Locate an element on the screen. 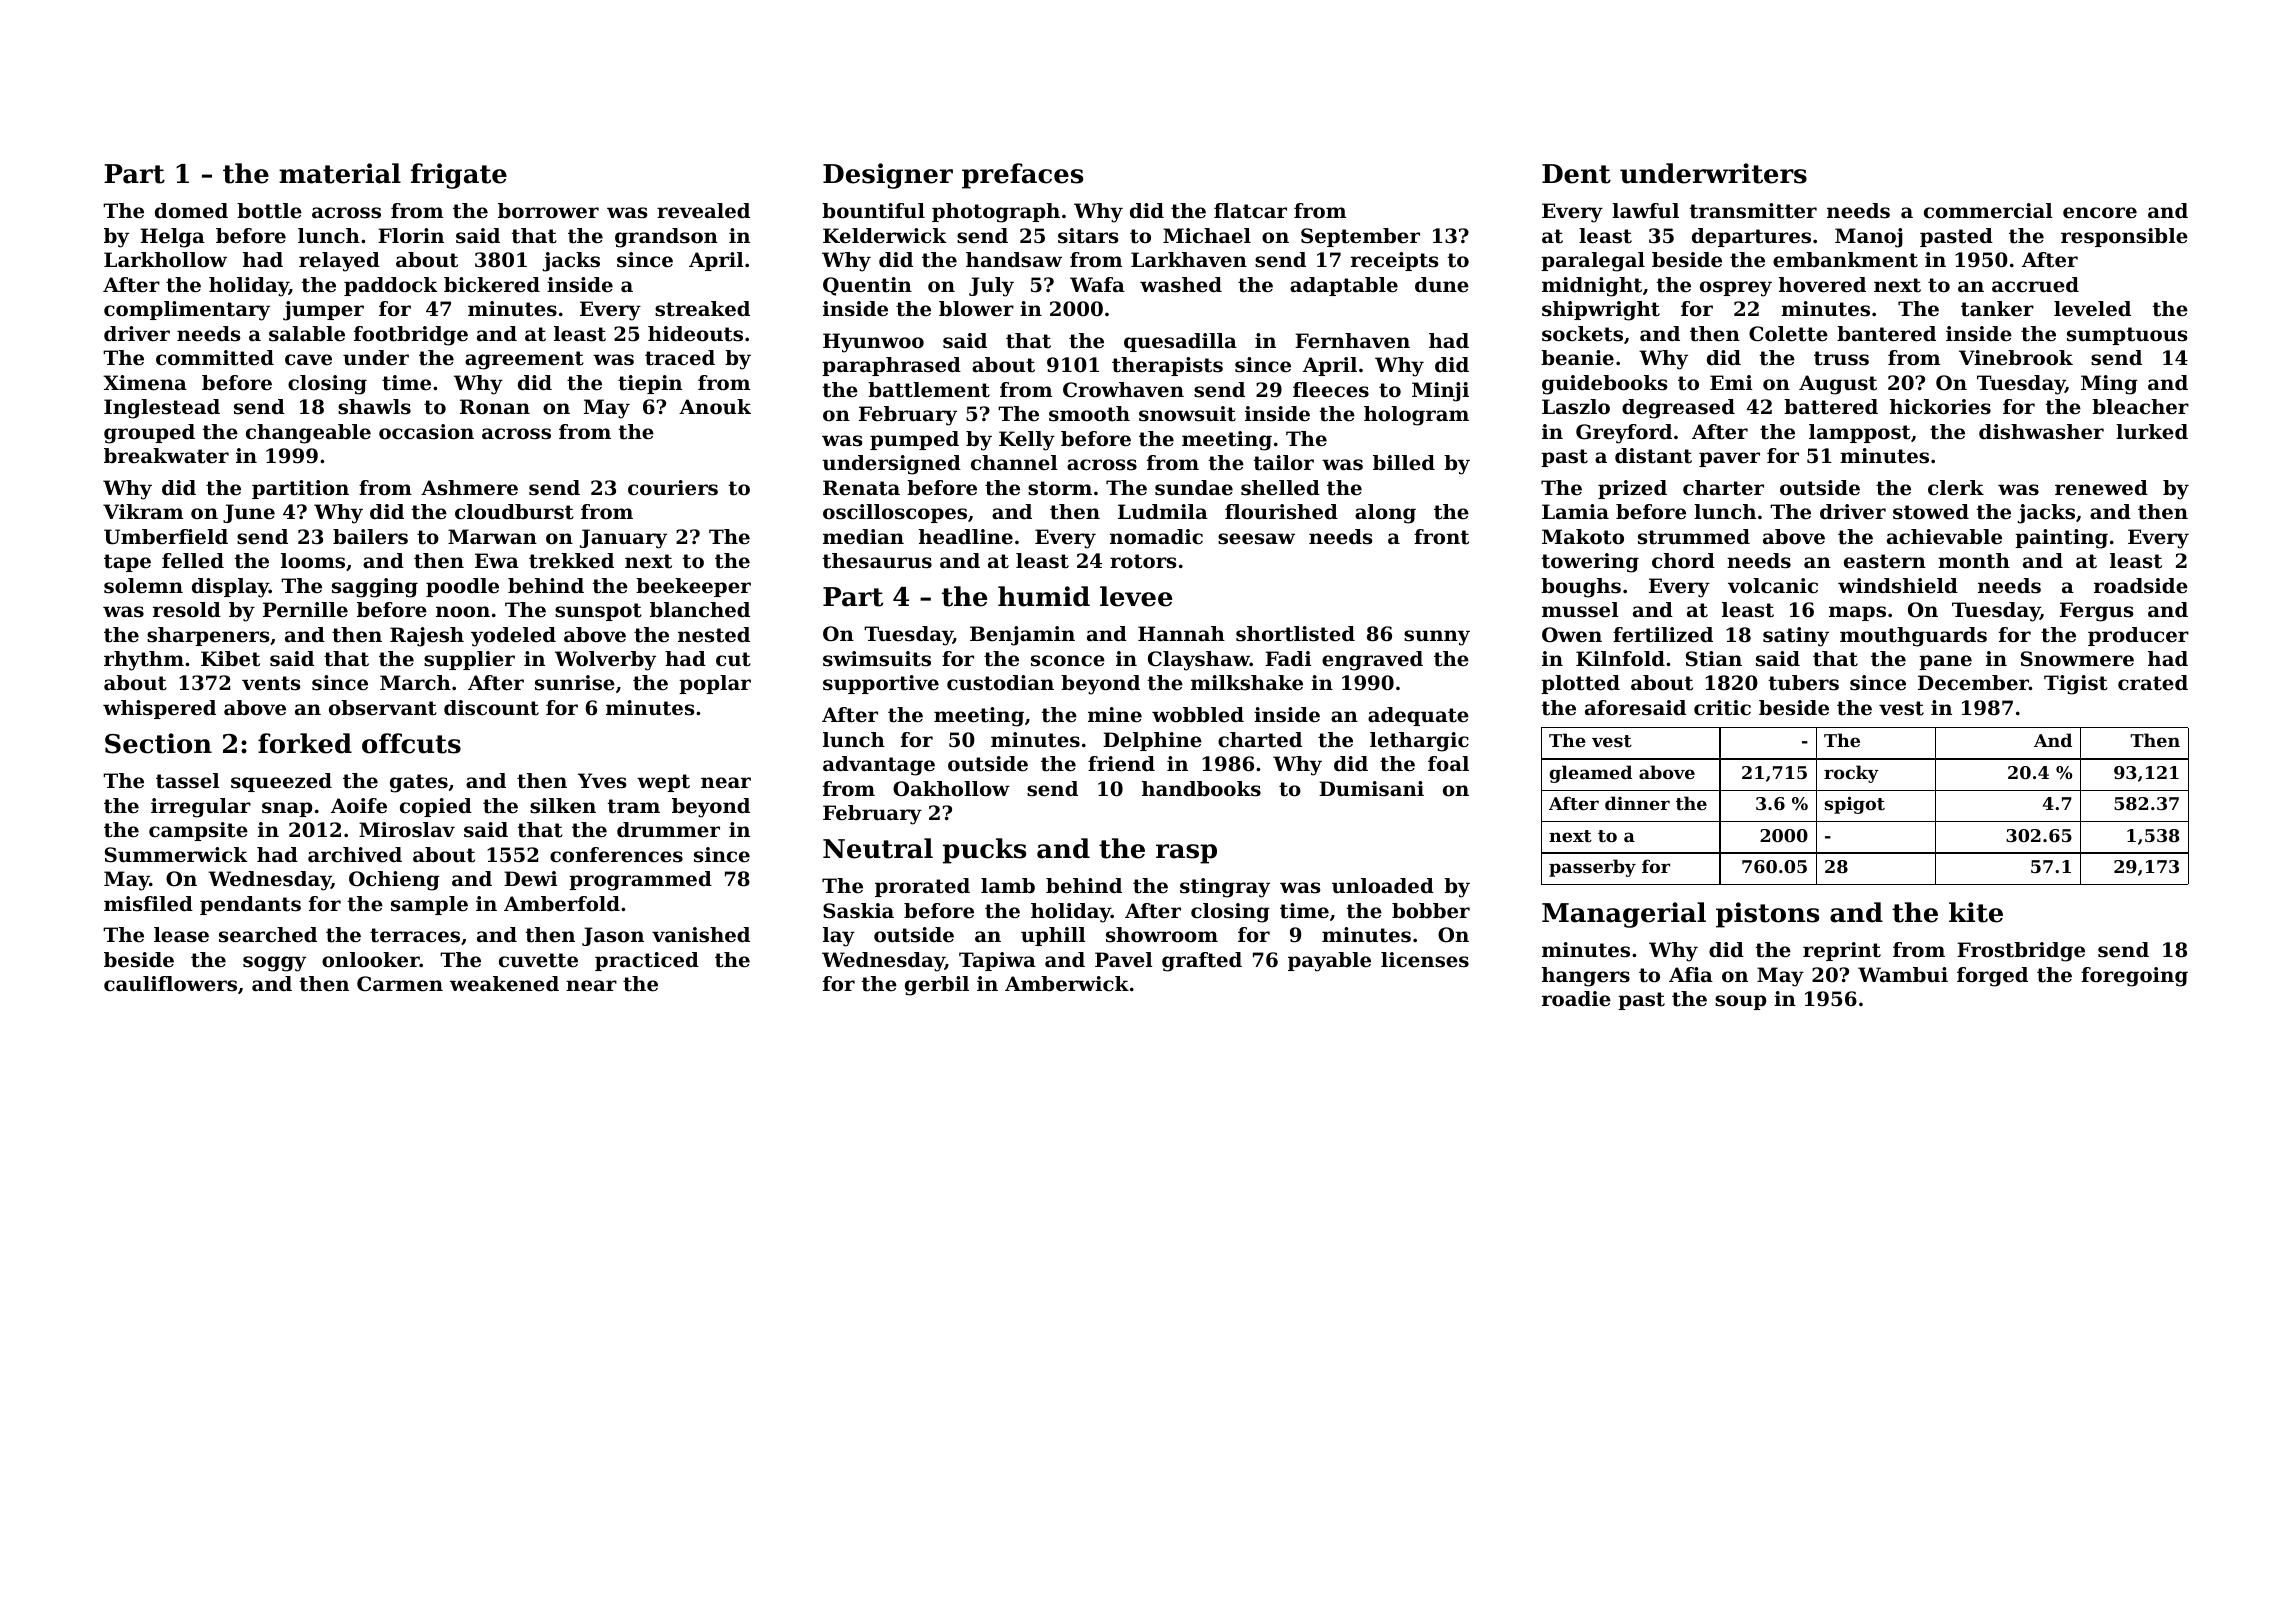 The image size is (2292, 1620). encore is located at coordinates (2100, 213).
